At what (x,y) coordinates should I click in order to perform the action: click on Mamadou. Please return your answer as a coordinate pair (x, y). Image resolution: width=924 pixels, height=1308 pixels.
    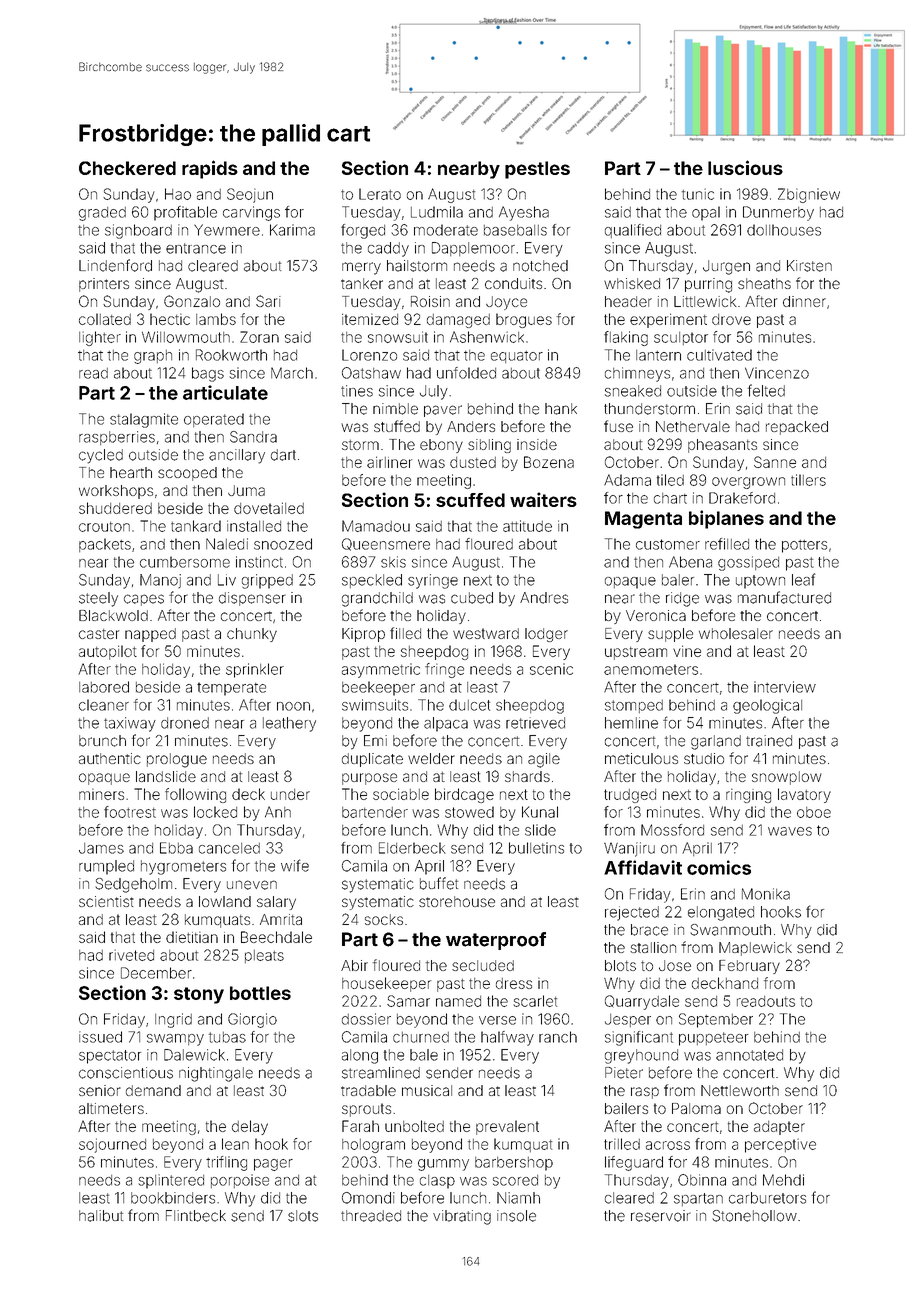
    Looking at the image, I should click on (376, 526).
